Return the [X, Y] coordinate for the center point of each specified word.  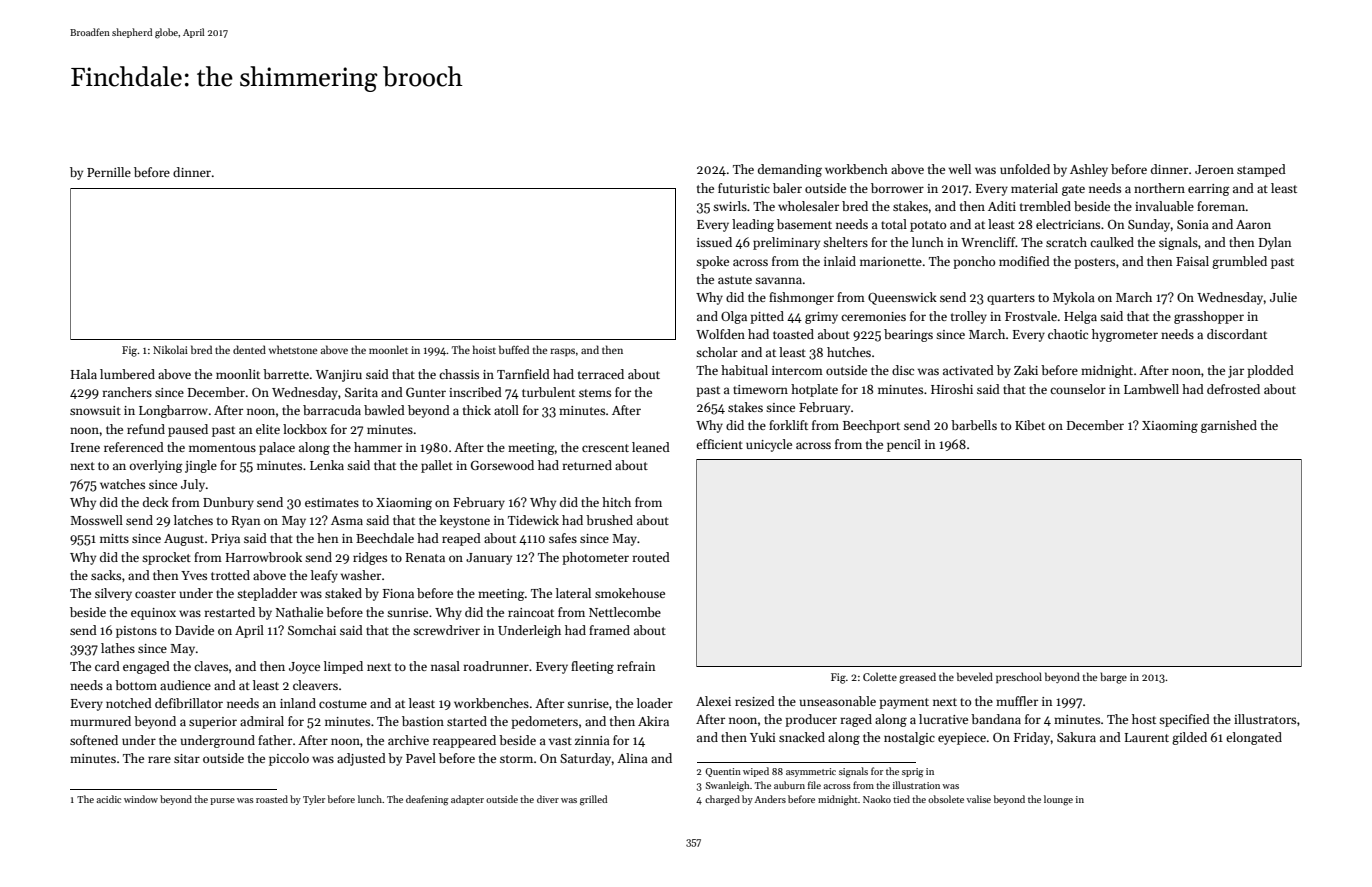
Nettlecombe [625, 612]
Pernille [109, 172]
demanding [790, 170]
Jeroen [1214, 169]
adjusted [361, 759]
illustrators [1265, 719]
